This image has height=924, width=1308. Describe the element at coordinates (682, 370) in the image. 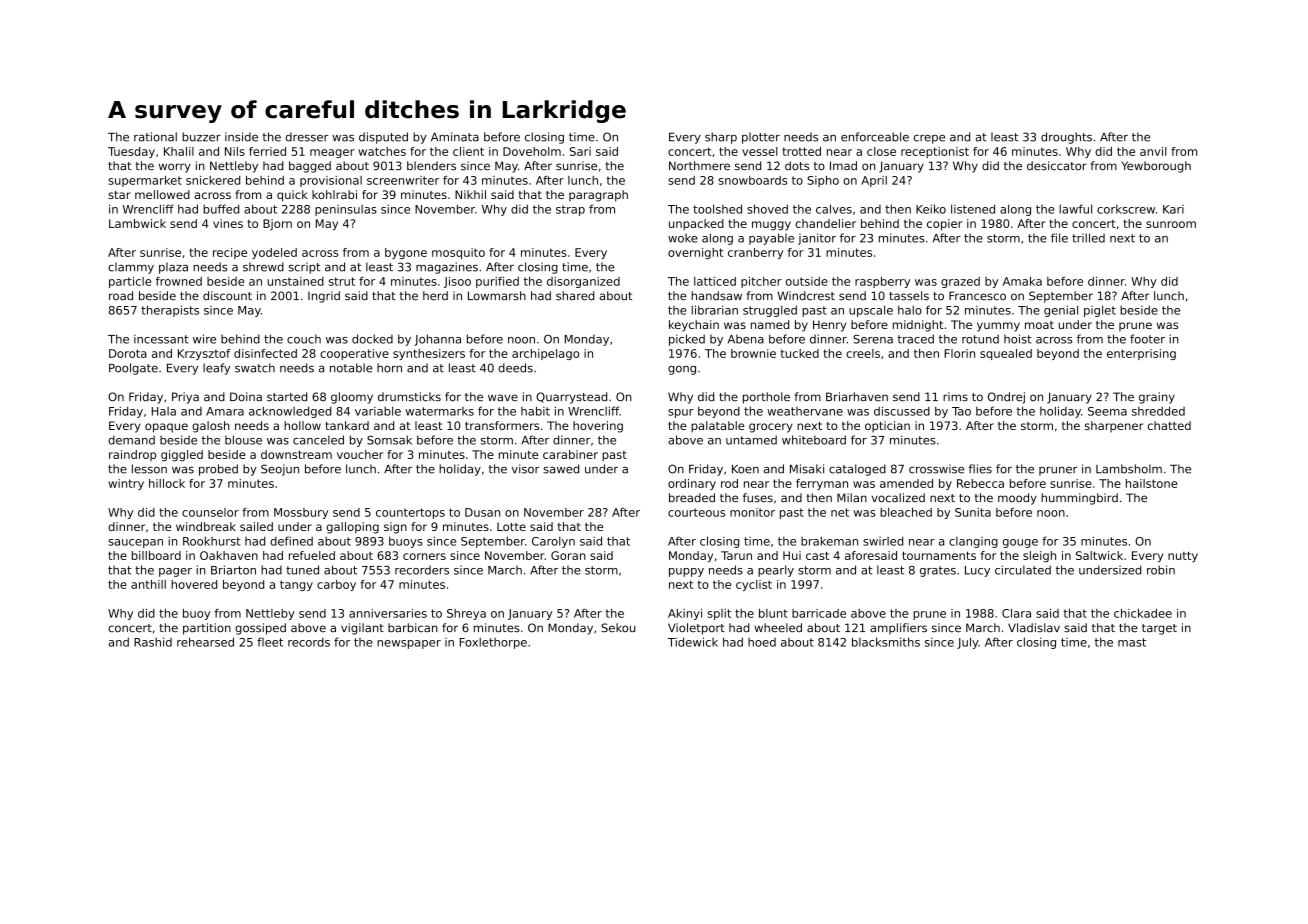

I see `gong` at that location.
